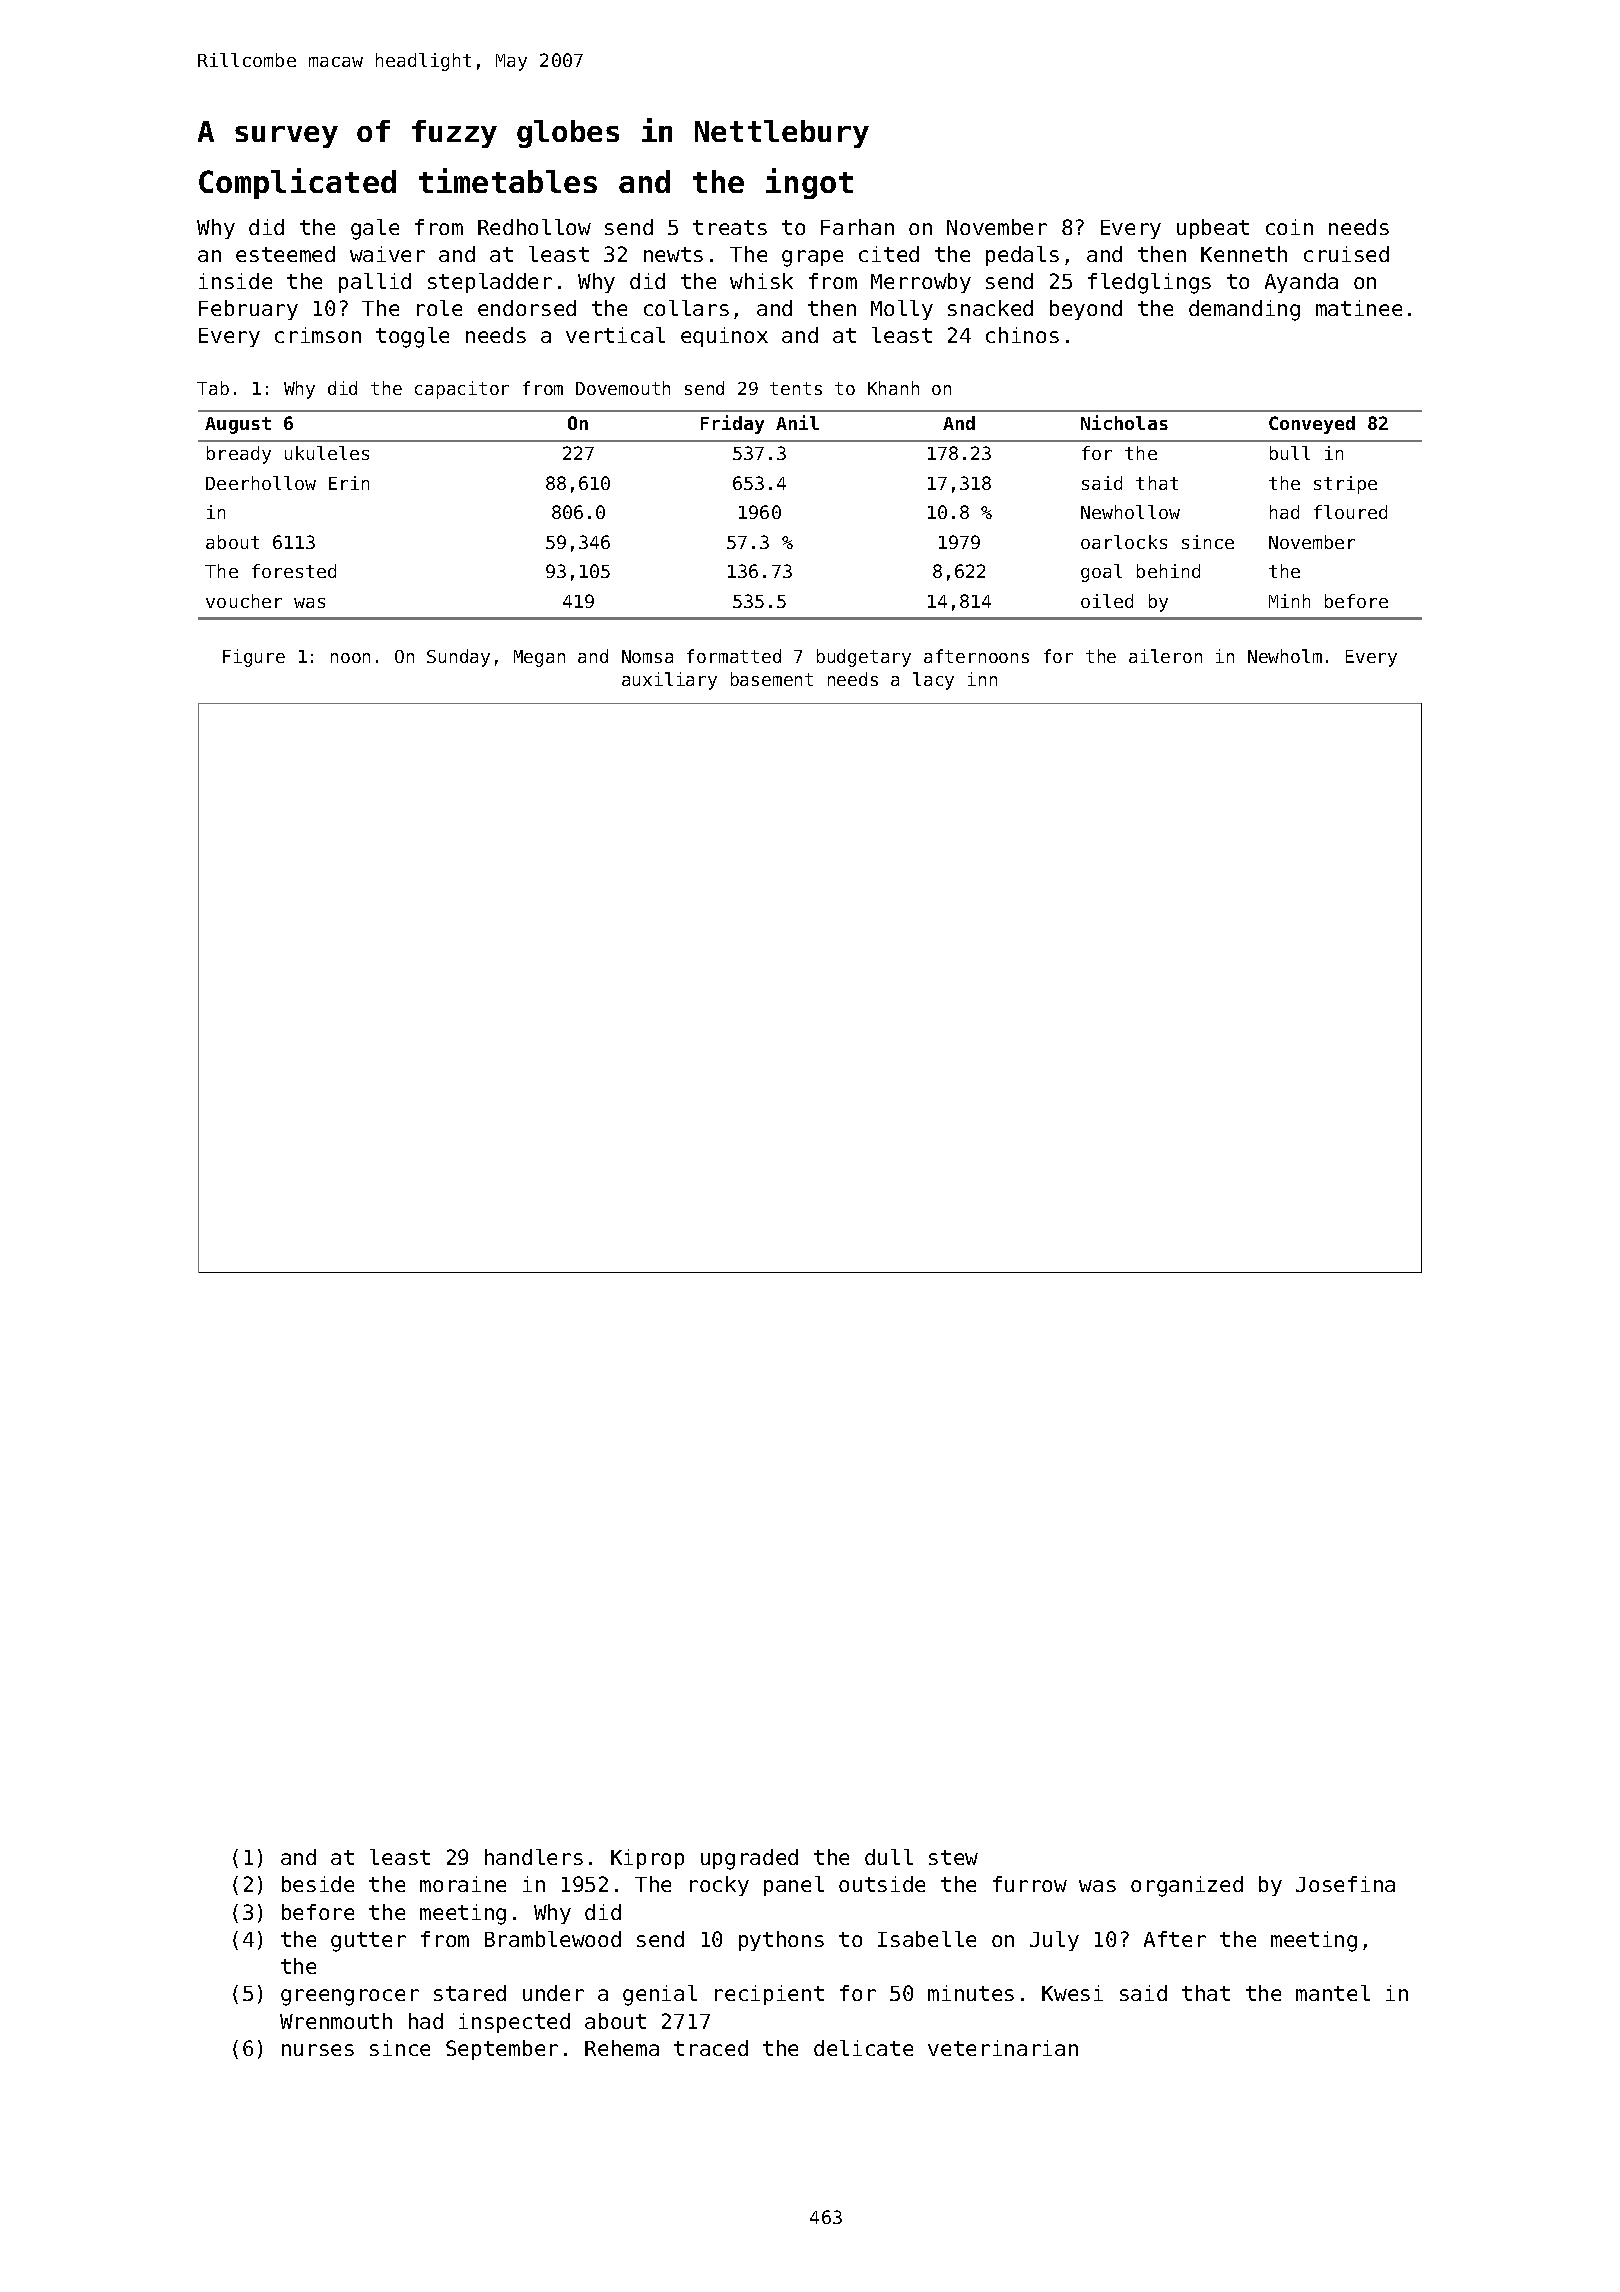 The height and width of the page is (2292, 1620). What do you see at coordinates (615, 335) in the page?
I see `vertical` at bounding box center [615, 335].
